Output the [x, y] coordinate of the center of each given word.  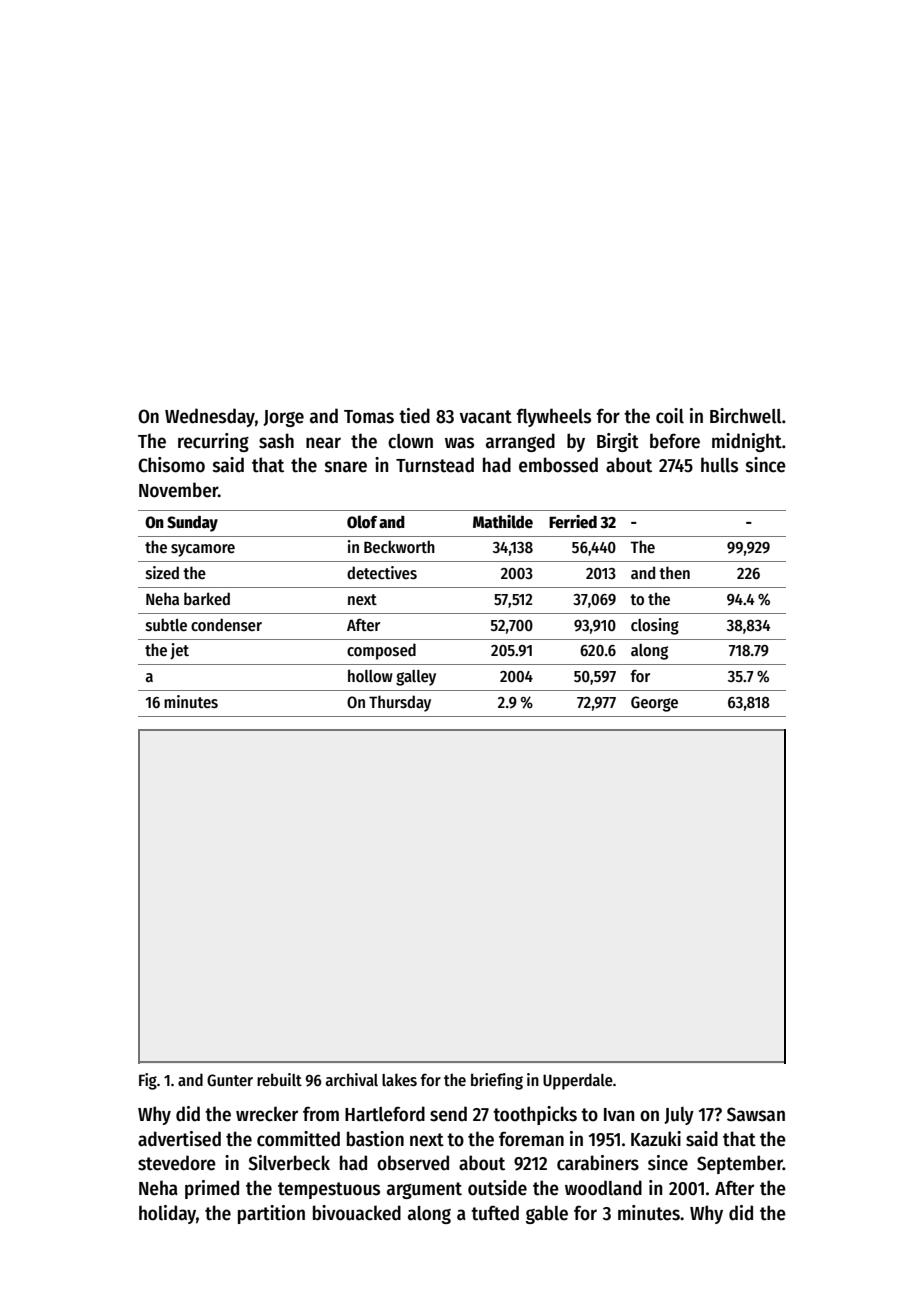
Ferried [573, 522]
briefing [497, 1081]
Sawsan [756, 1114]
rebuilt [279, 1079]
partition [271, 1214]
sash [276, 441]
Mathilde [503, 521]
